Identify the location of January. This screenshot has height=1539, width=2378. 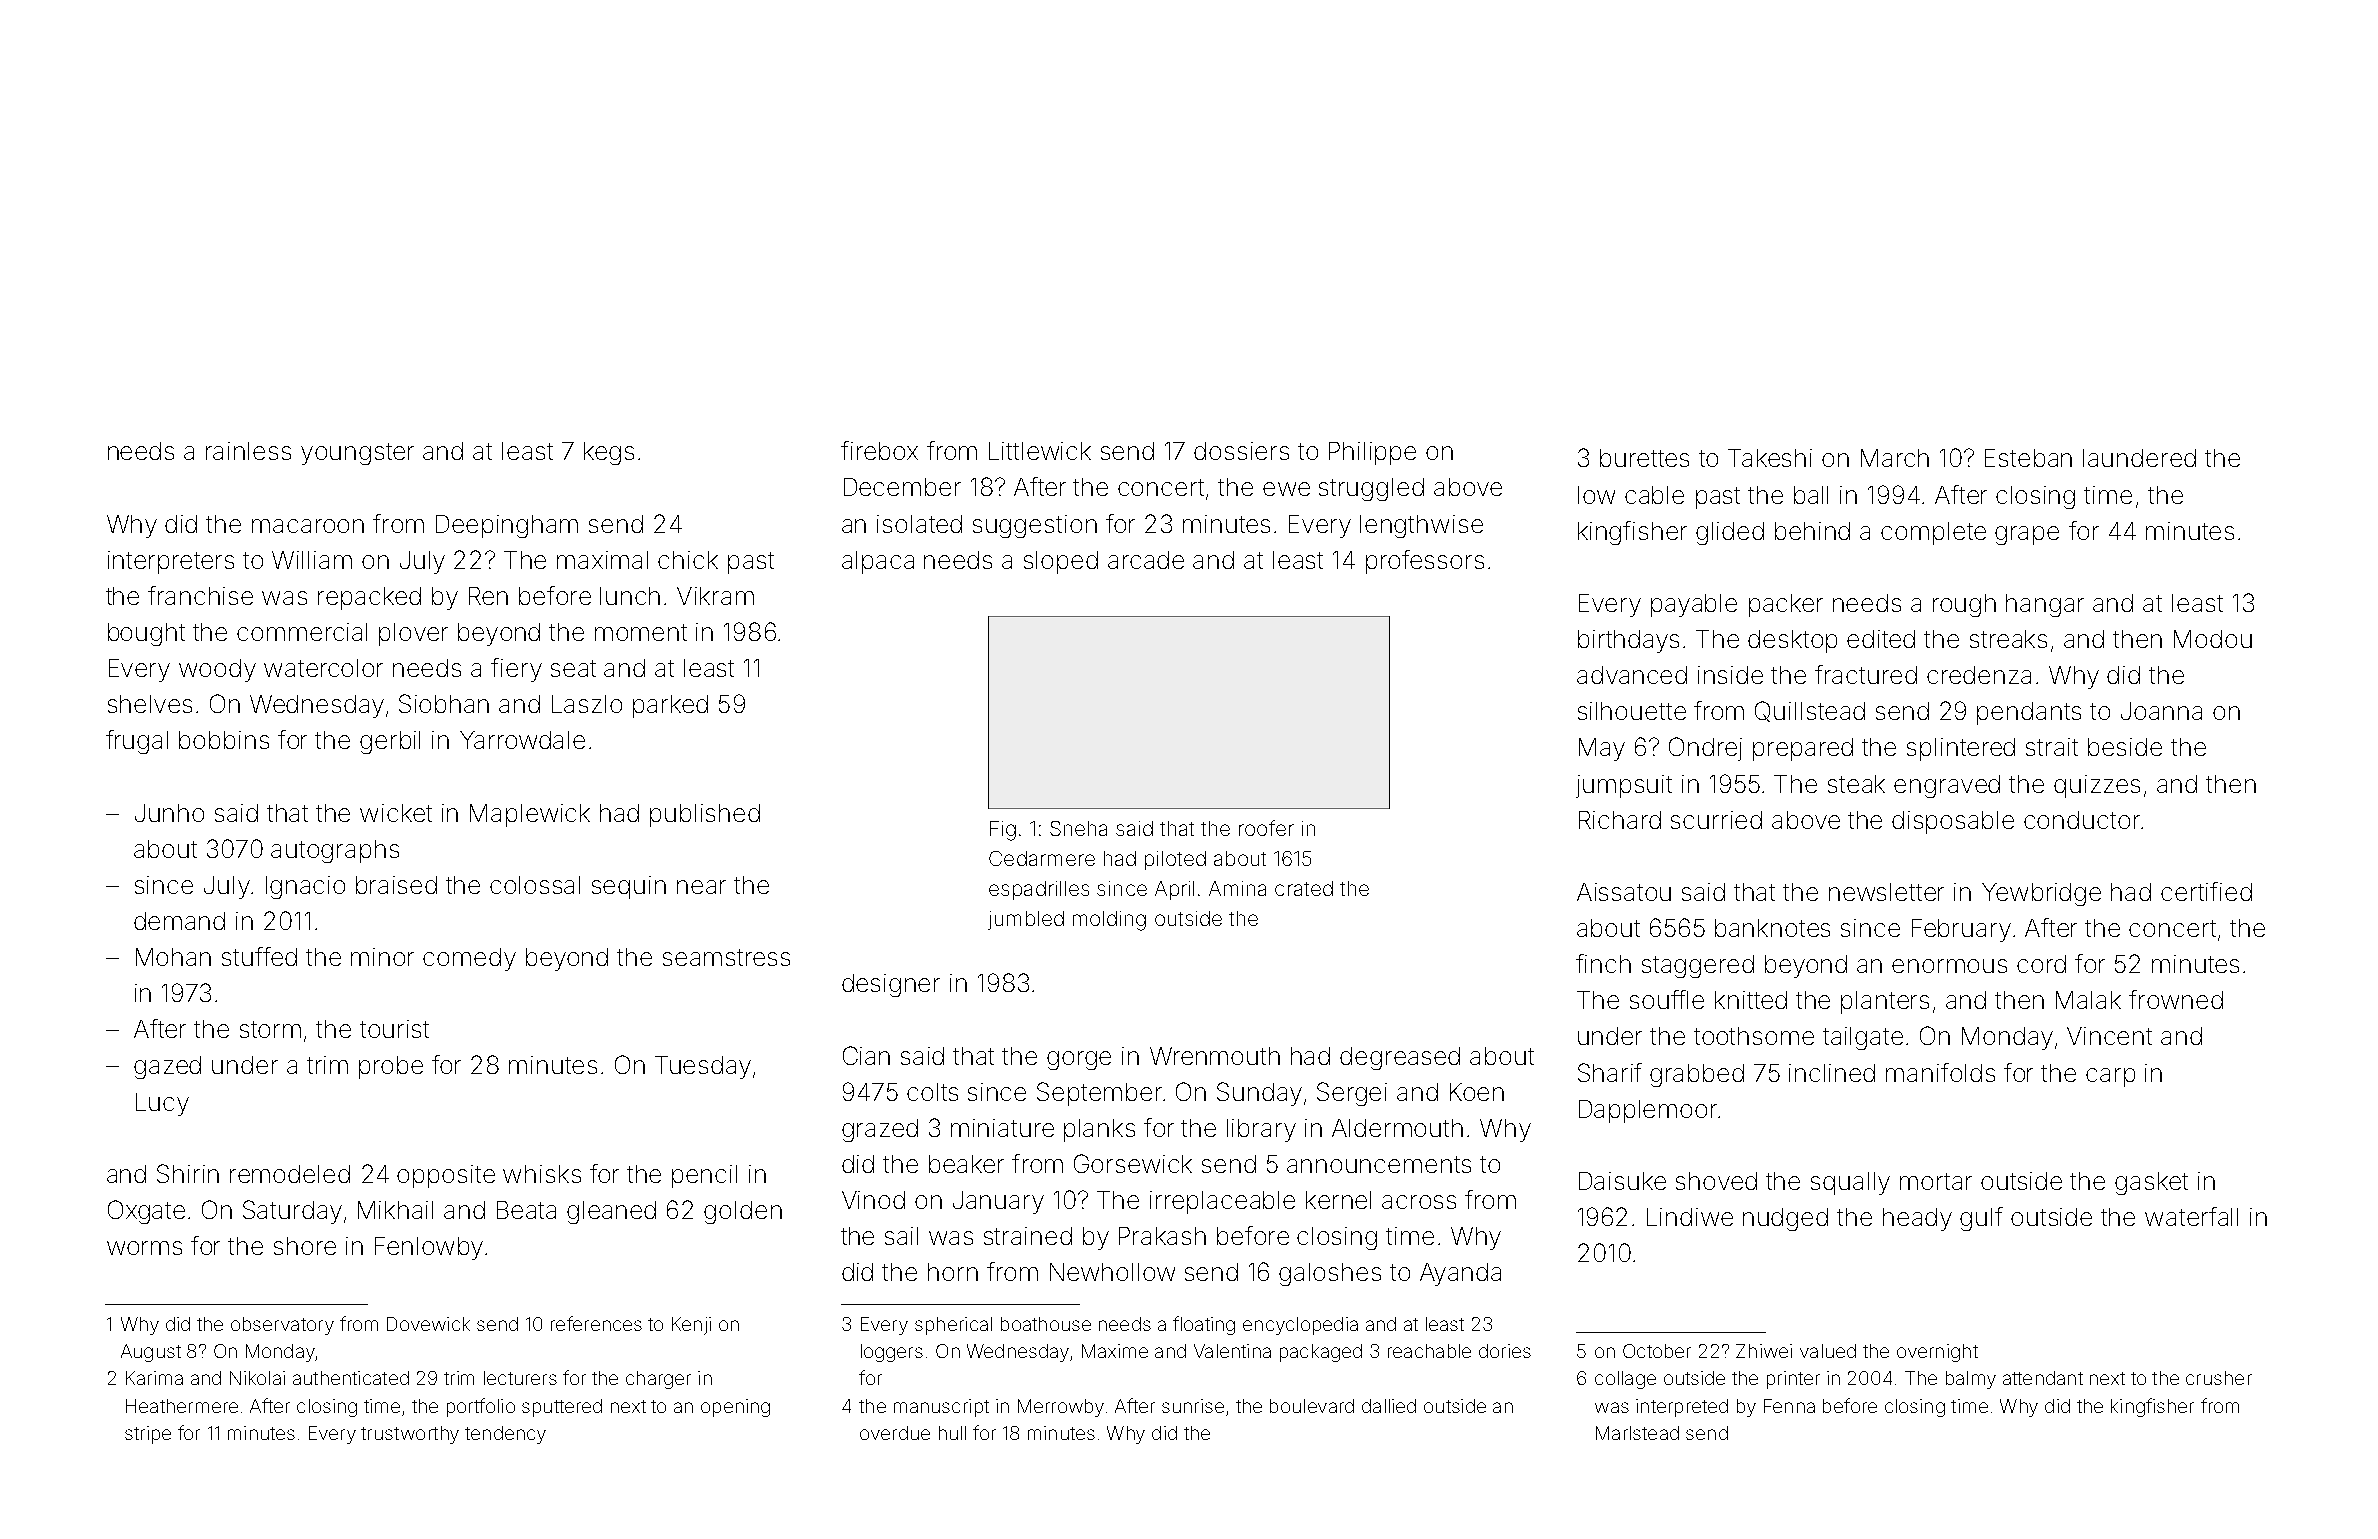
(998, 1202).
